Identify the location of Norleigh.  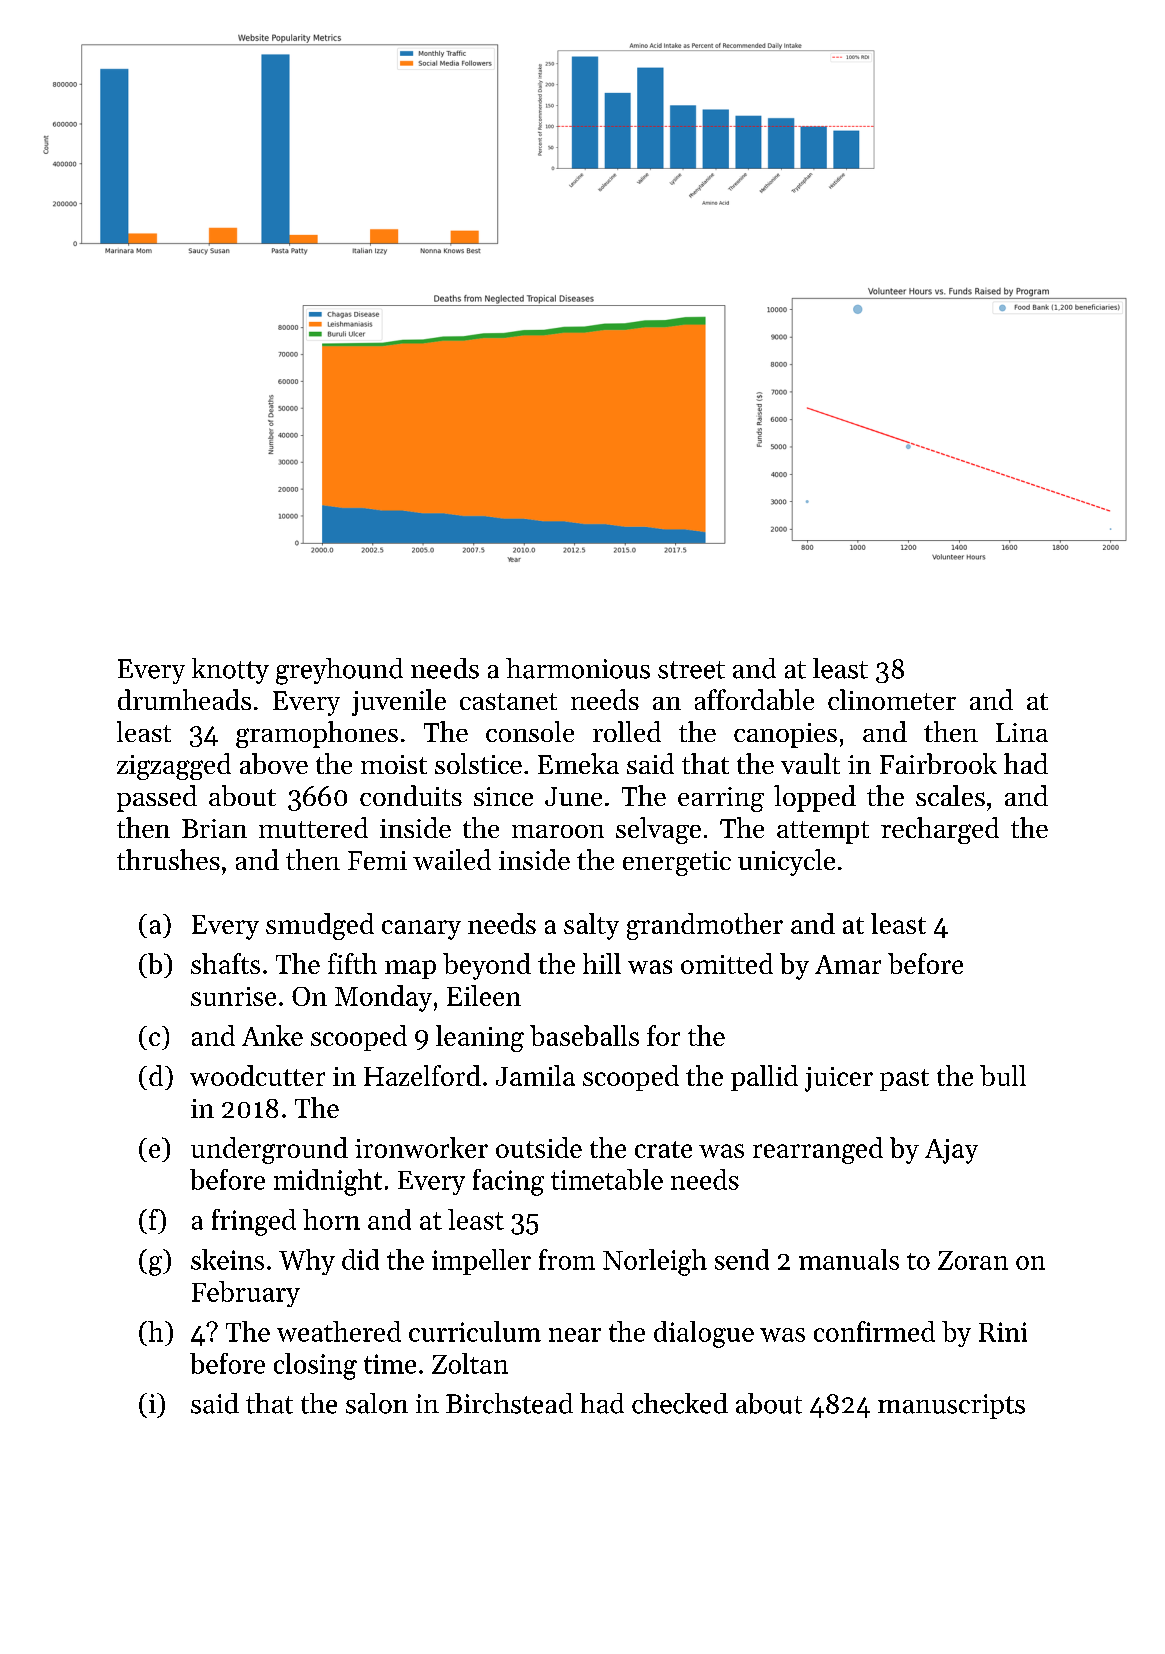
(655, 1262).
